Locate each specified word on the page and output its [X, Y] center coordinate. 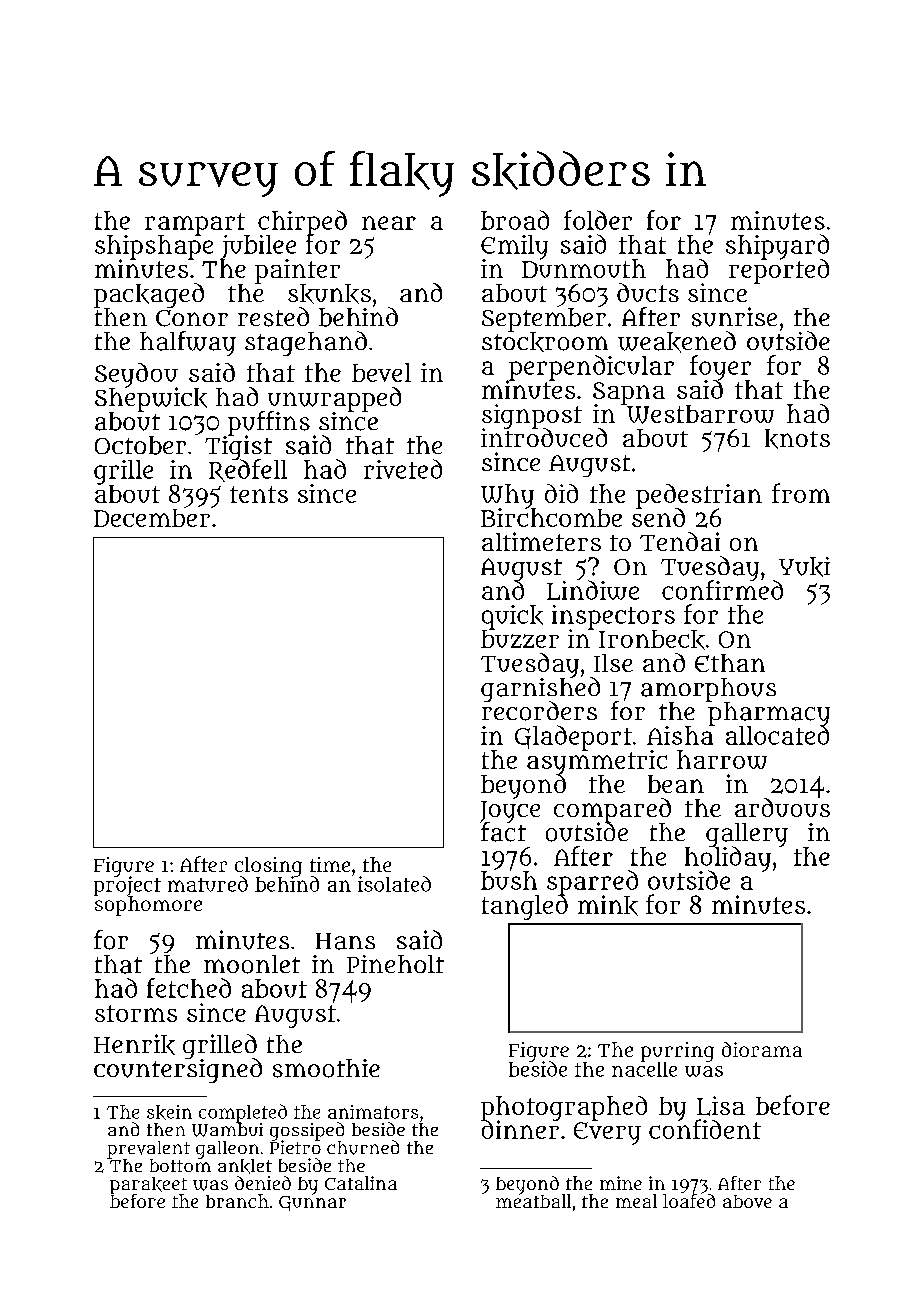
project [127, 886]
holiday [728, 859]
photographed [564, 1108]
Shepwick [151, 399]
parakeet [148, 1185]
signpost [532, 416]
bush [509, 880]
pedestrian [699, 496]
